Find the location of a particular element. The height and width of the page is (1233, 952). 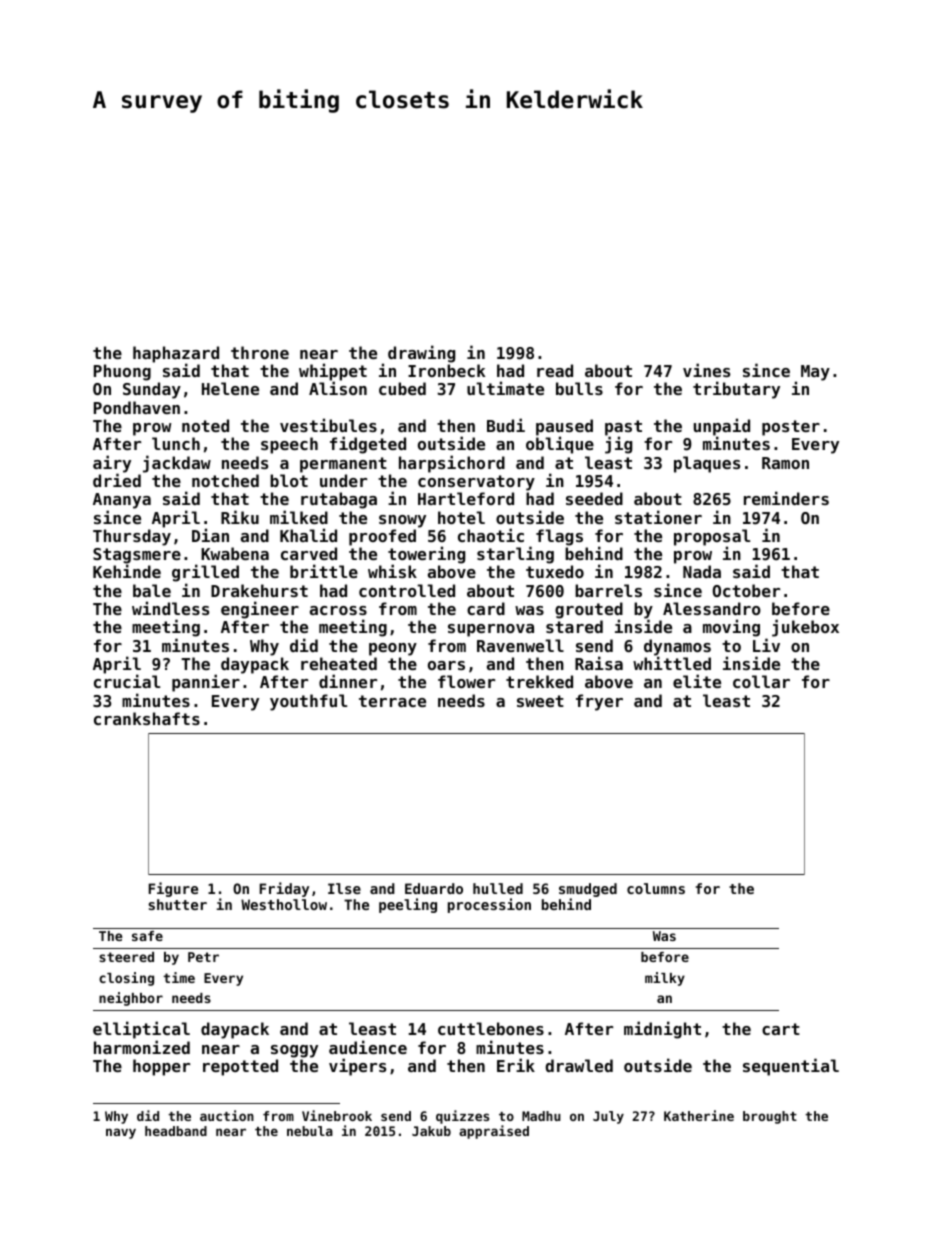

Petr is located at coordinates (203, 957).
